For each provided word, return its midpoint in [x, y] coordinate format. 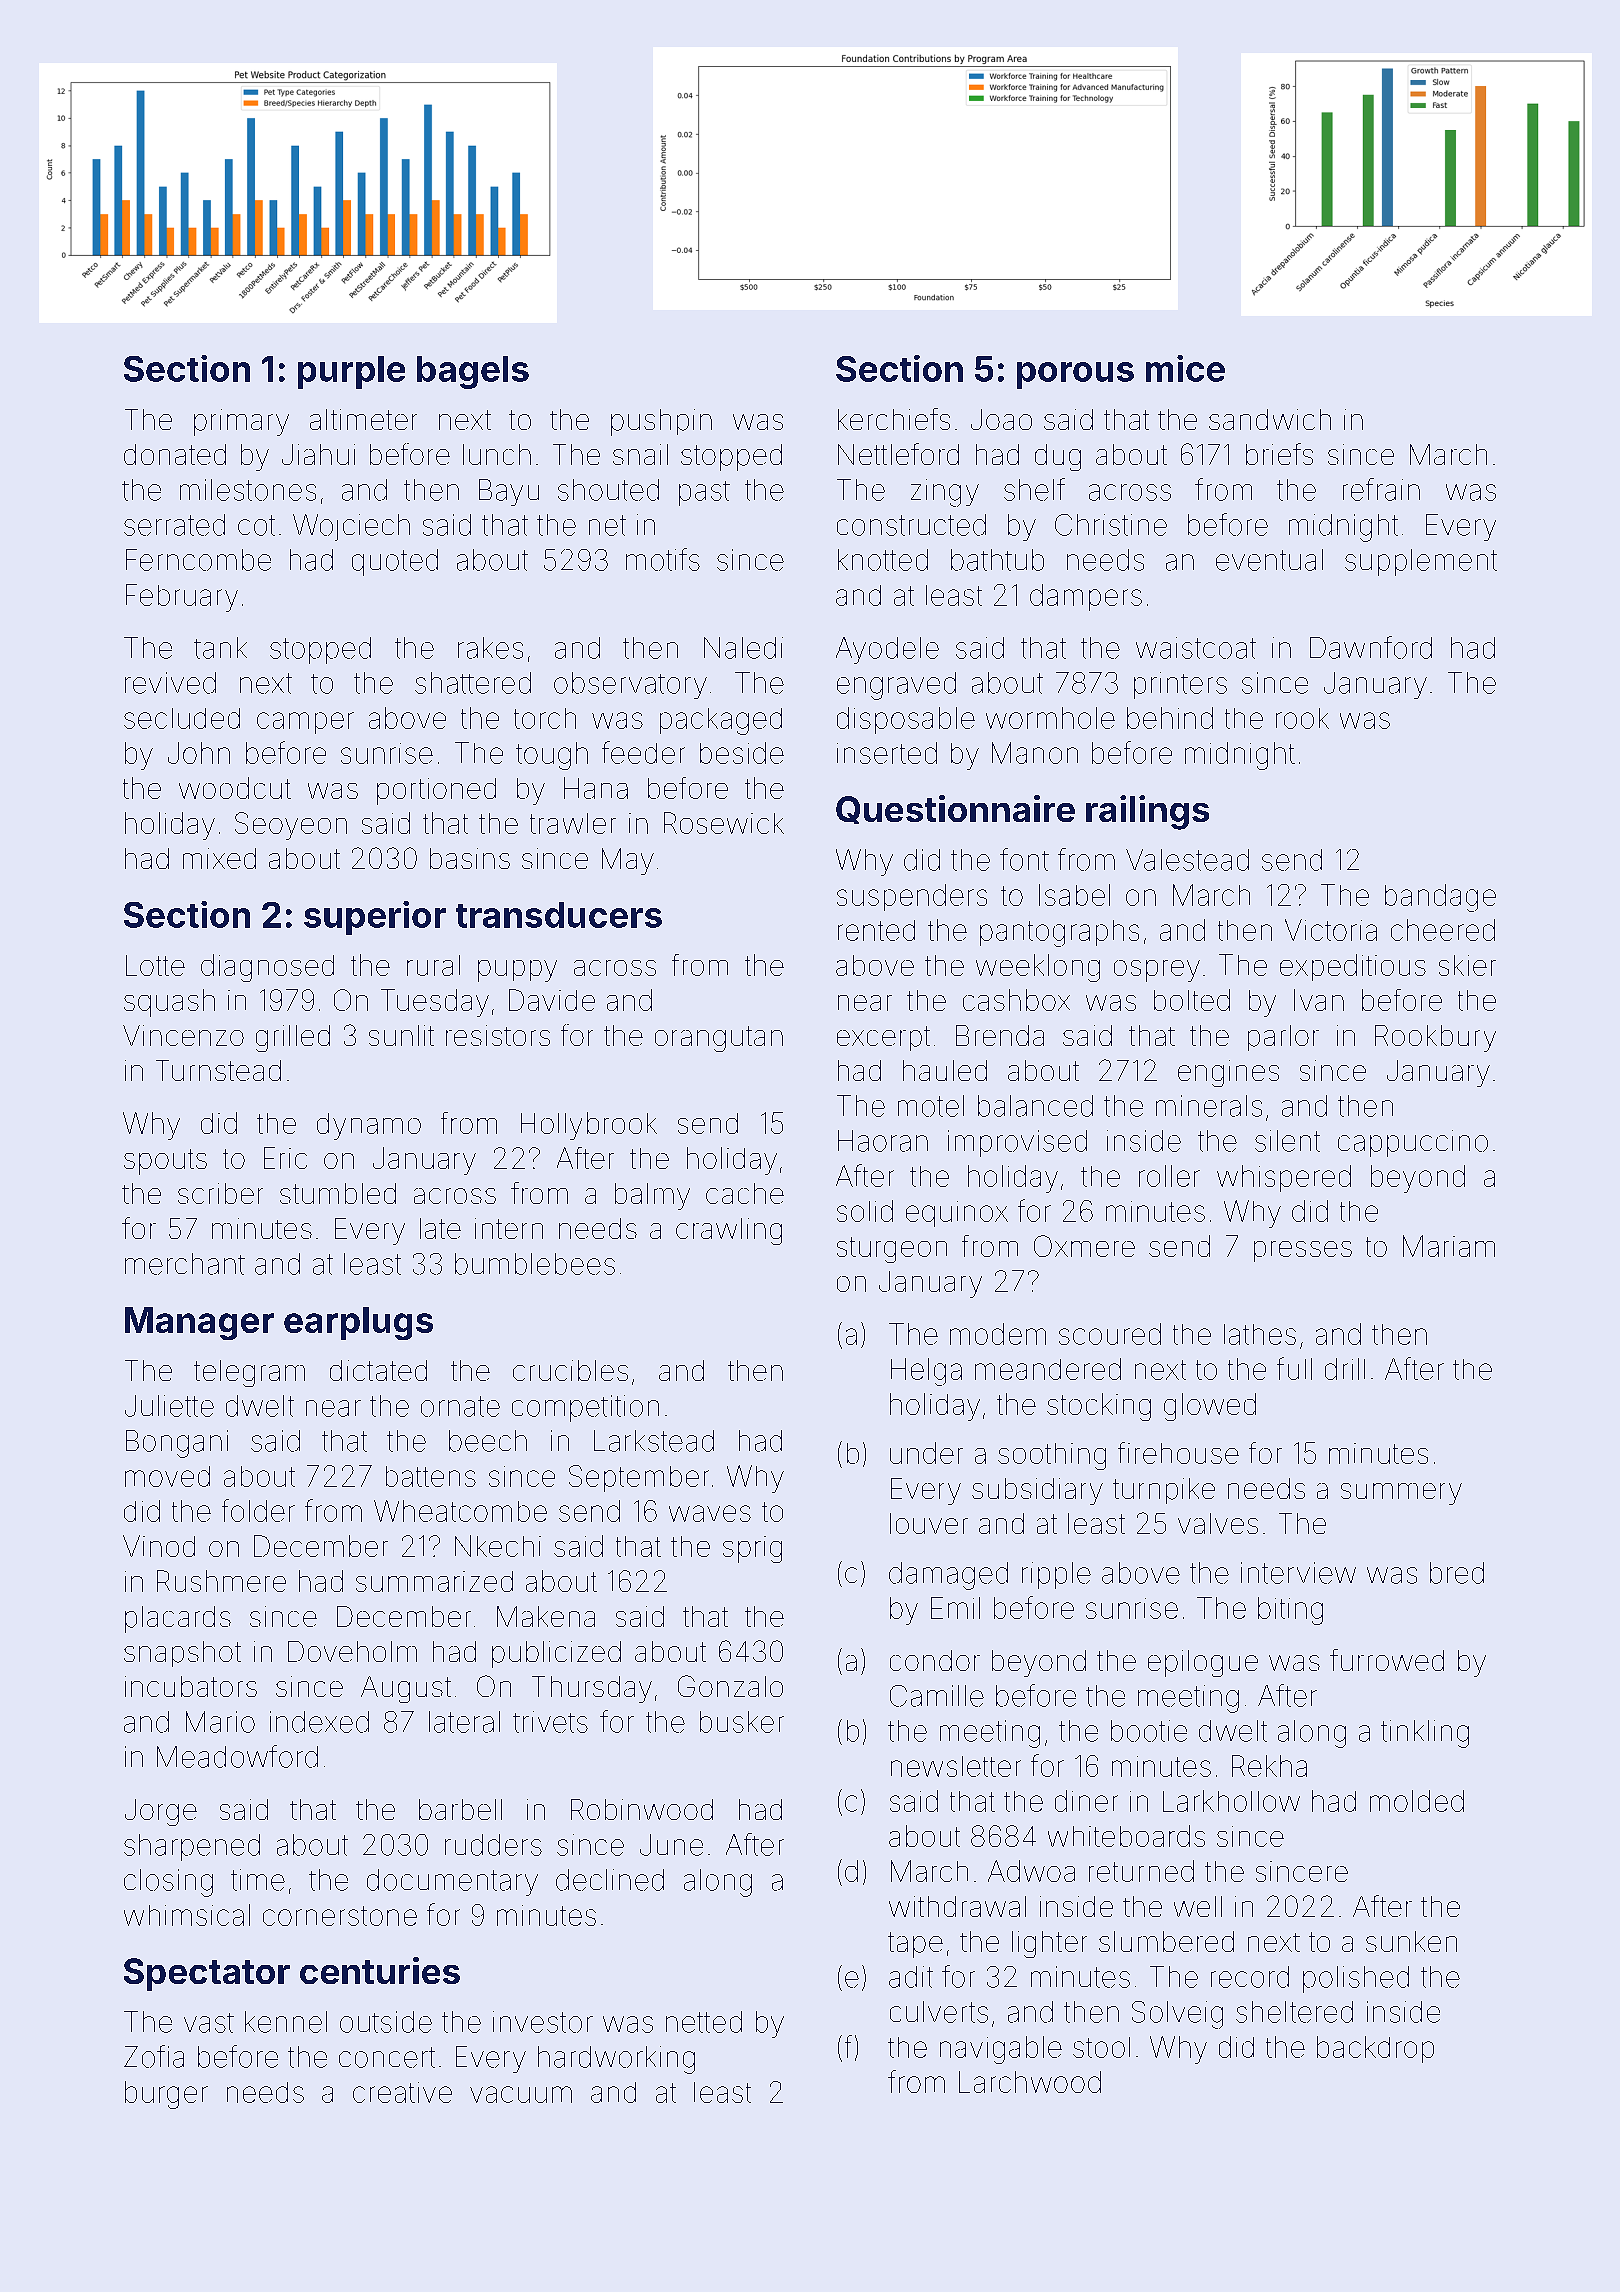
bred [1457, 1573]
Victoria [1331, 930]
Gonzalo [730, 1686]
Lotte [155, 965]
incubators [191, 1686]
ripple [1056, 1575]
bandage [1440, 898]
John [199, 753]
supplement [1421, 562]
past [704, 493]
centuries [380, 1970]
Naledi [743, 648]
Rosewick [724, 823]
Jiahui [318, 454]
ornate [460, 1406]
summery [1401, 1494]
